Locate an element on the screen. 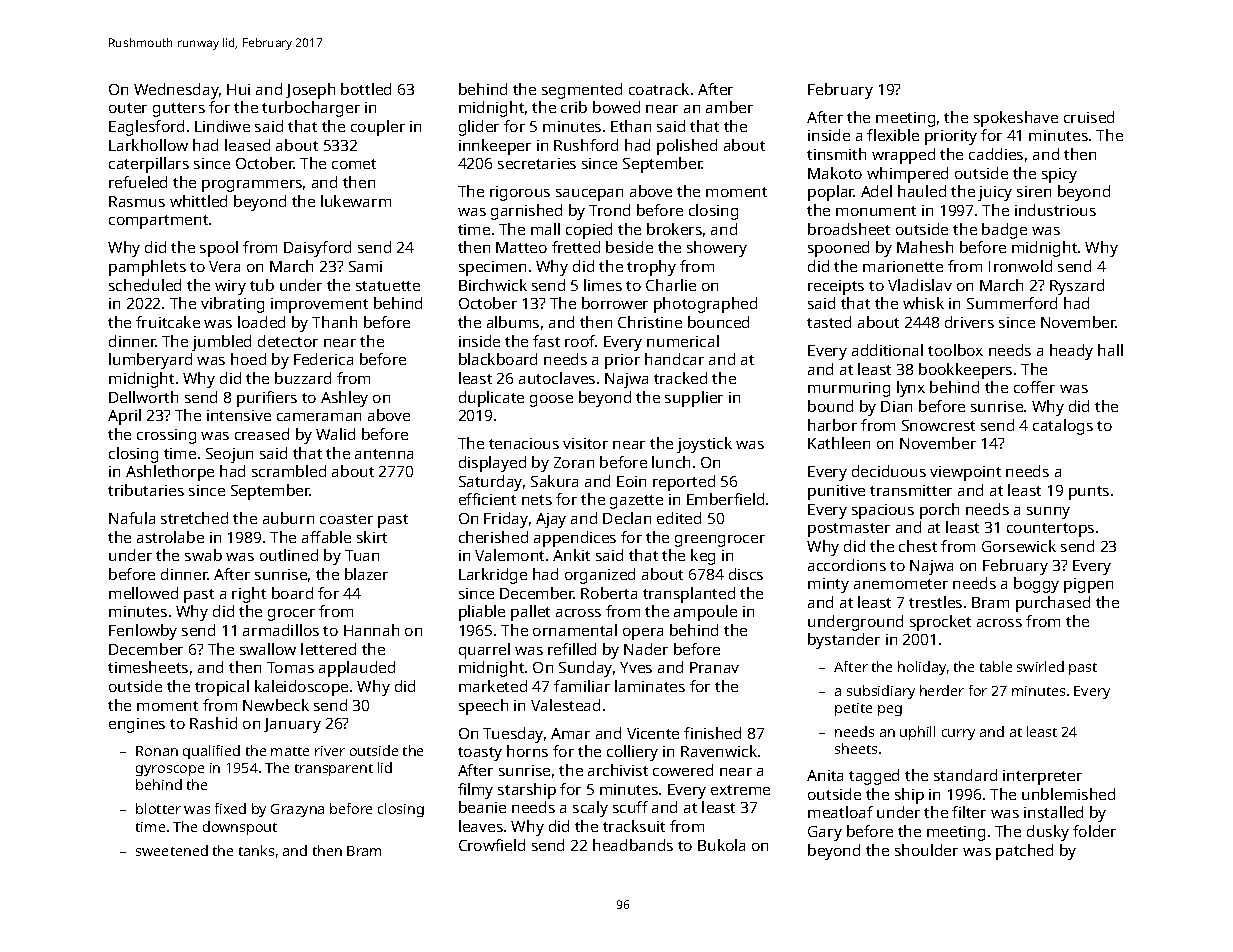  Crowfield is located at coordinates (492, 845).
